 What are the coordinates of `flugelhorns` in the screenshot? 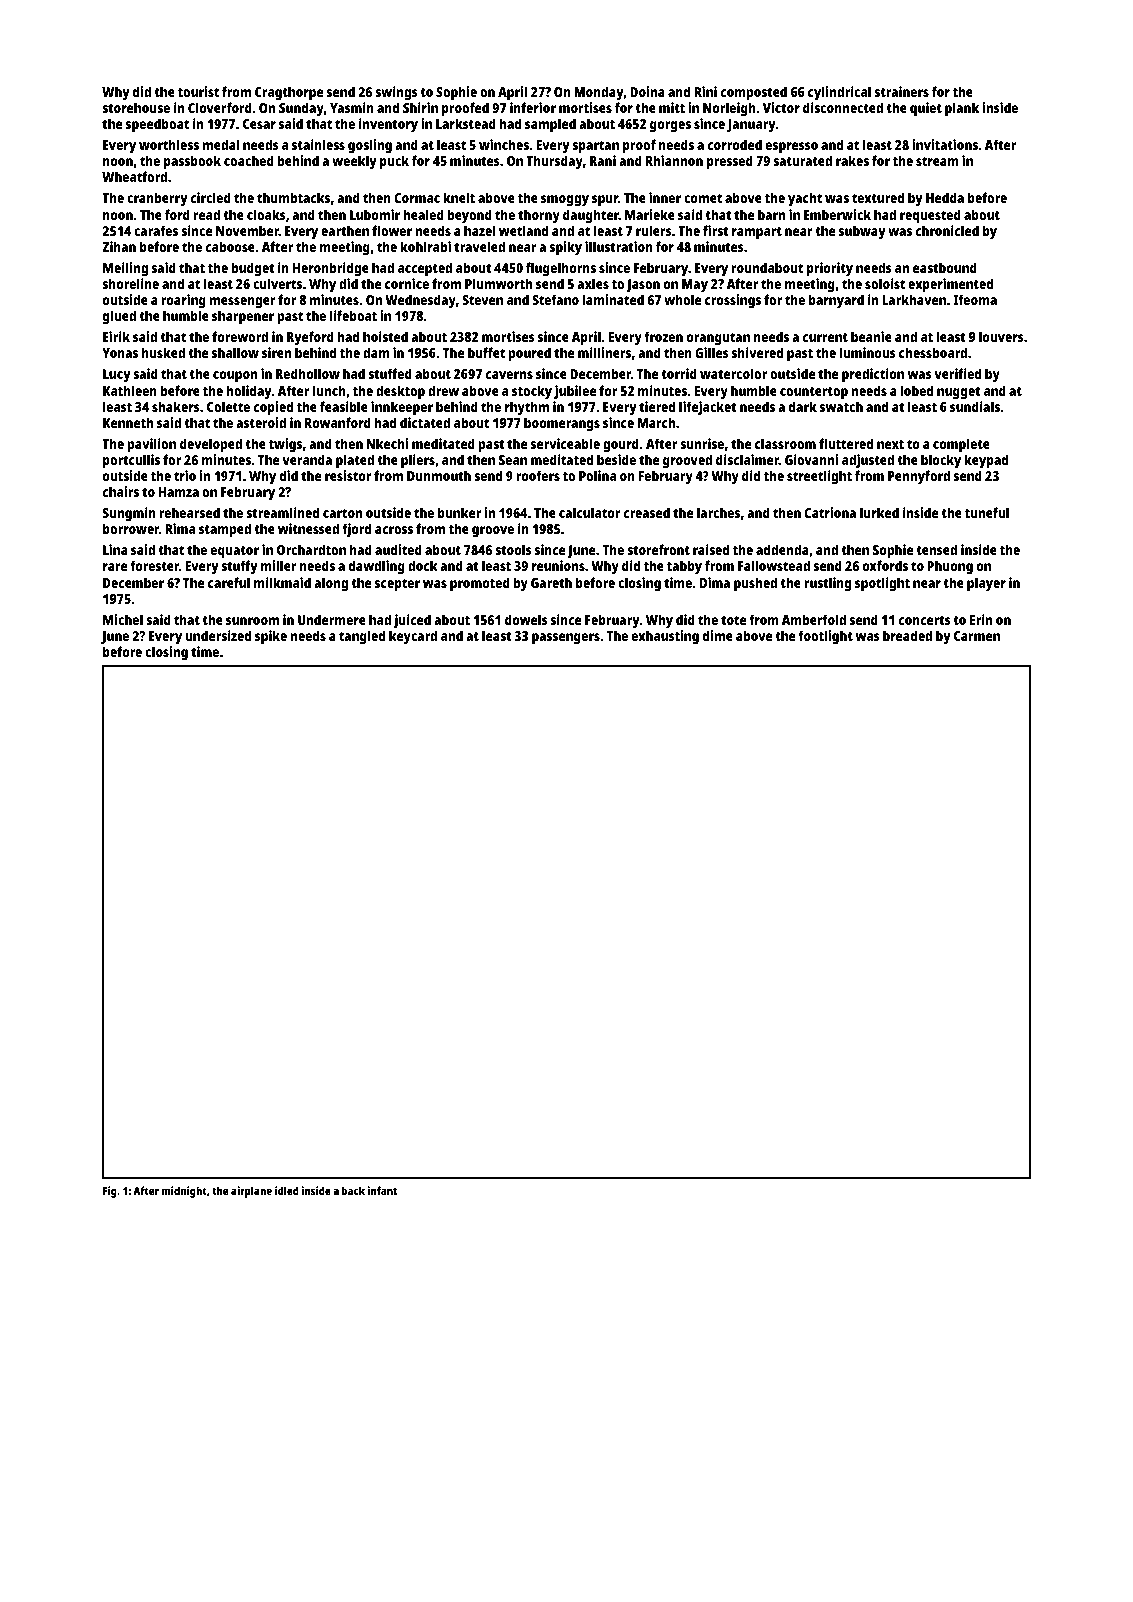 It's located at (561, 269).
